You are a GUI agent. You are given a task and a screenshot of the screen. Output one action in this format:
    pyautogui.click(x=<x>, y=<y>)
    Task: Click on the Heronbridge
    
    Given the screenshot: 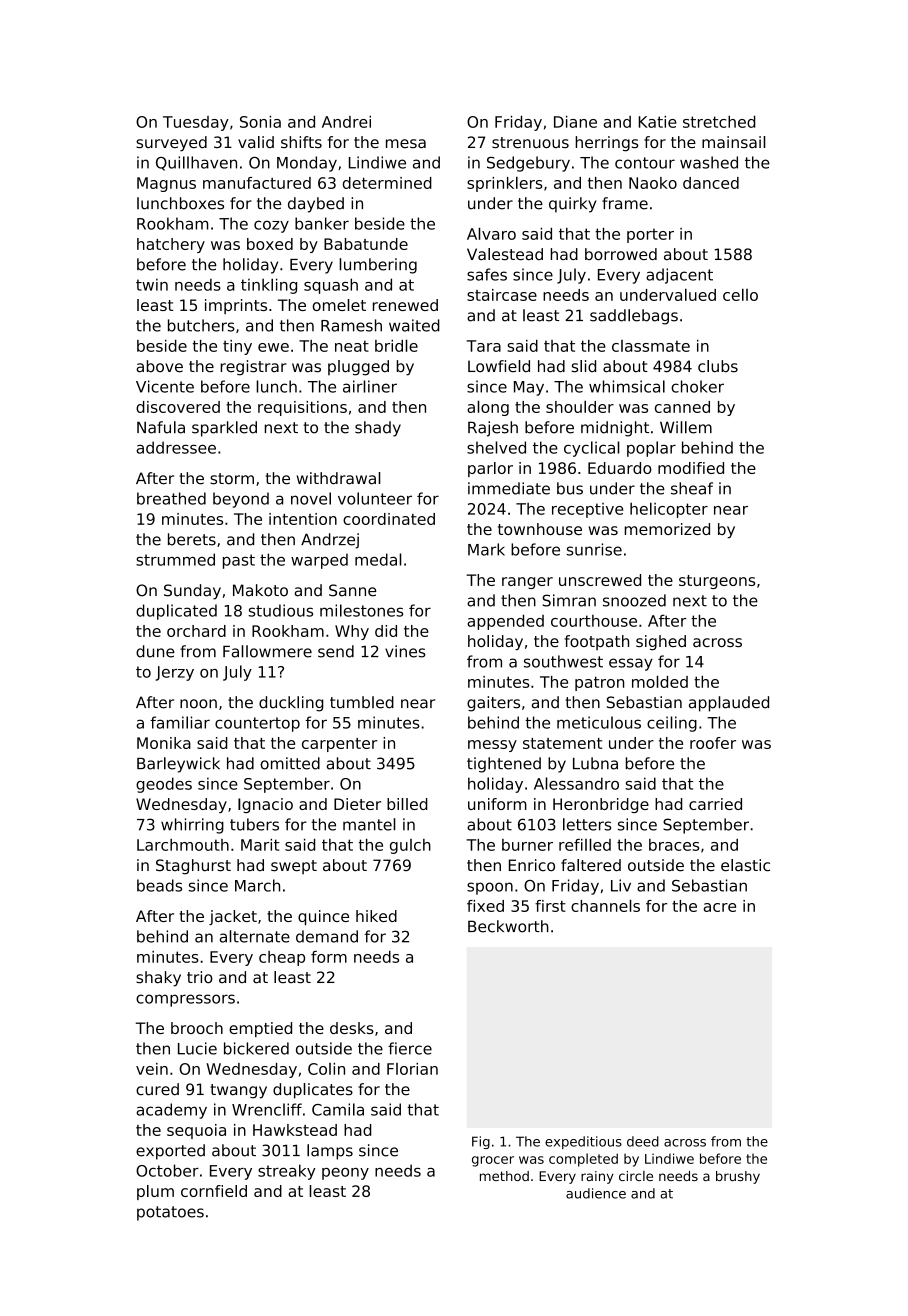 What is the action you would take?
    pyautogui.click(x=601, y=805)
